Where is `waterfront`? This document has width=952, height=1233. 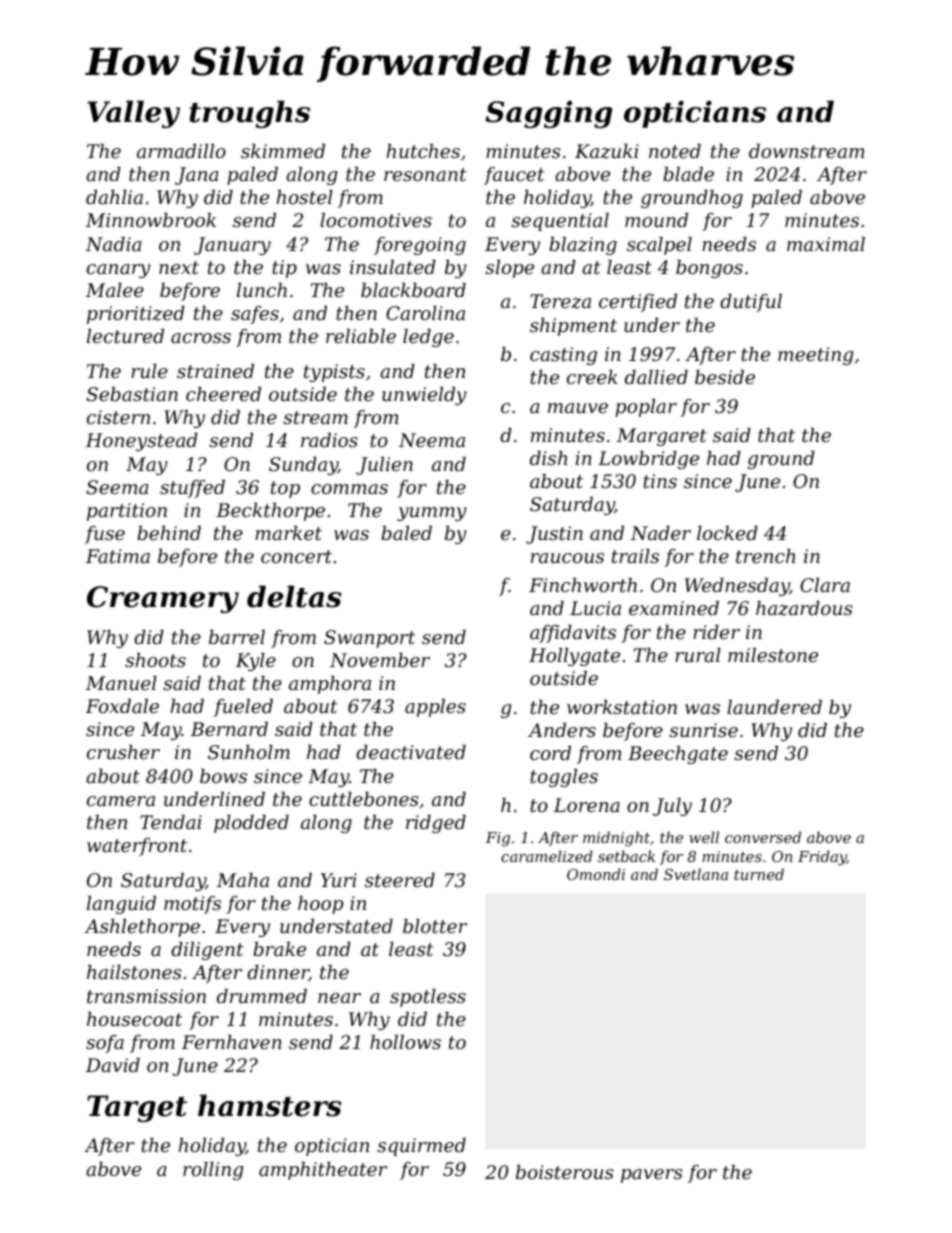
waterfront is located at coordinates (137, 847).
